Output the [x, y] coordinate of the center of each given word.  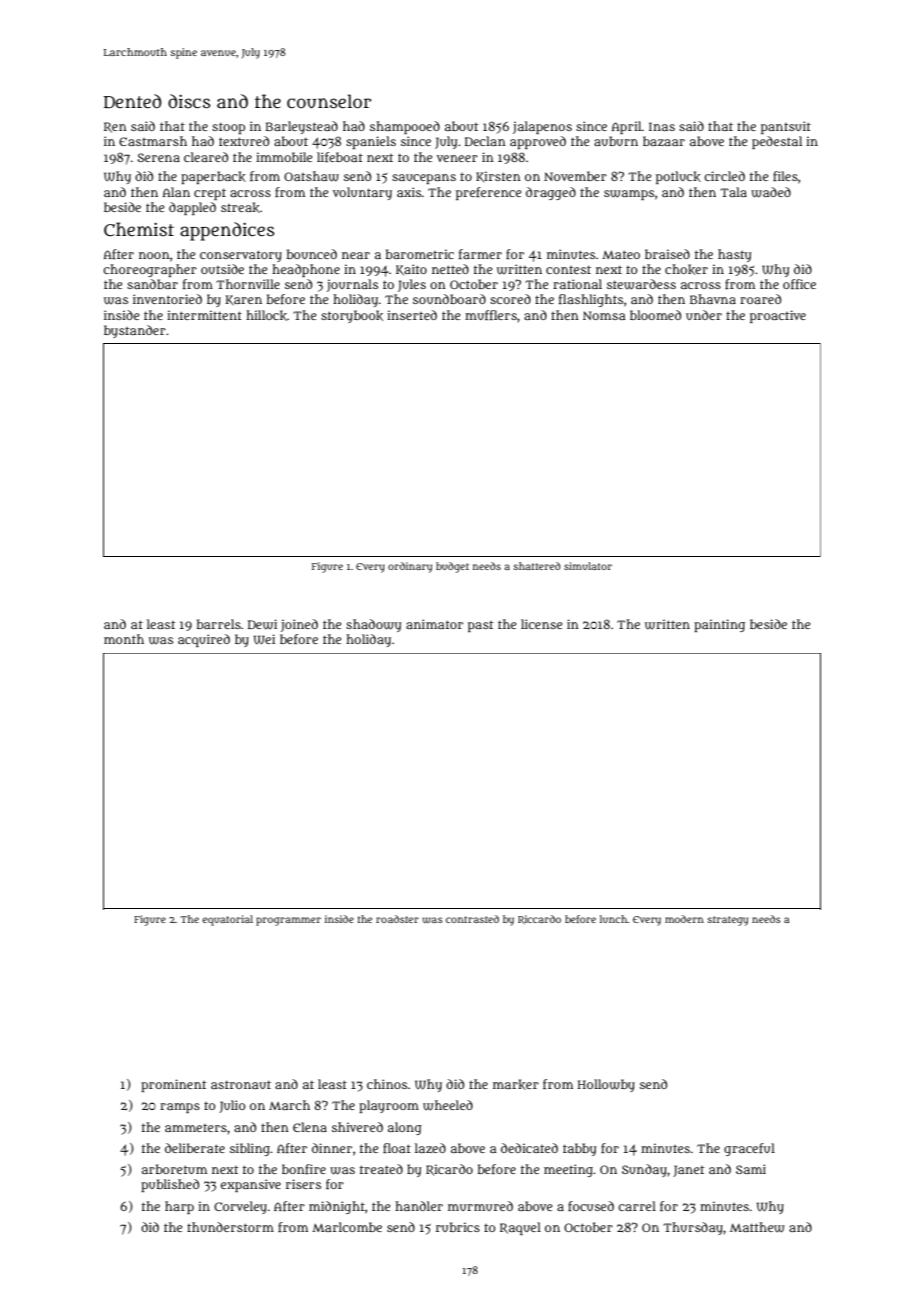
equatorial [227, 920]
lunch [614, 919]
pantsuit [786, 127]
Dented [132, 101]
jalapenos [542, 127]
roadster [397, 919]
